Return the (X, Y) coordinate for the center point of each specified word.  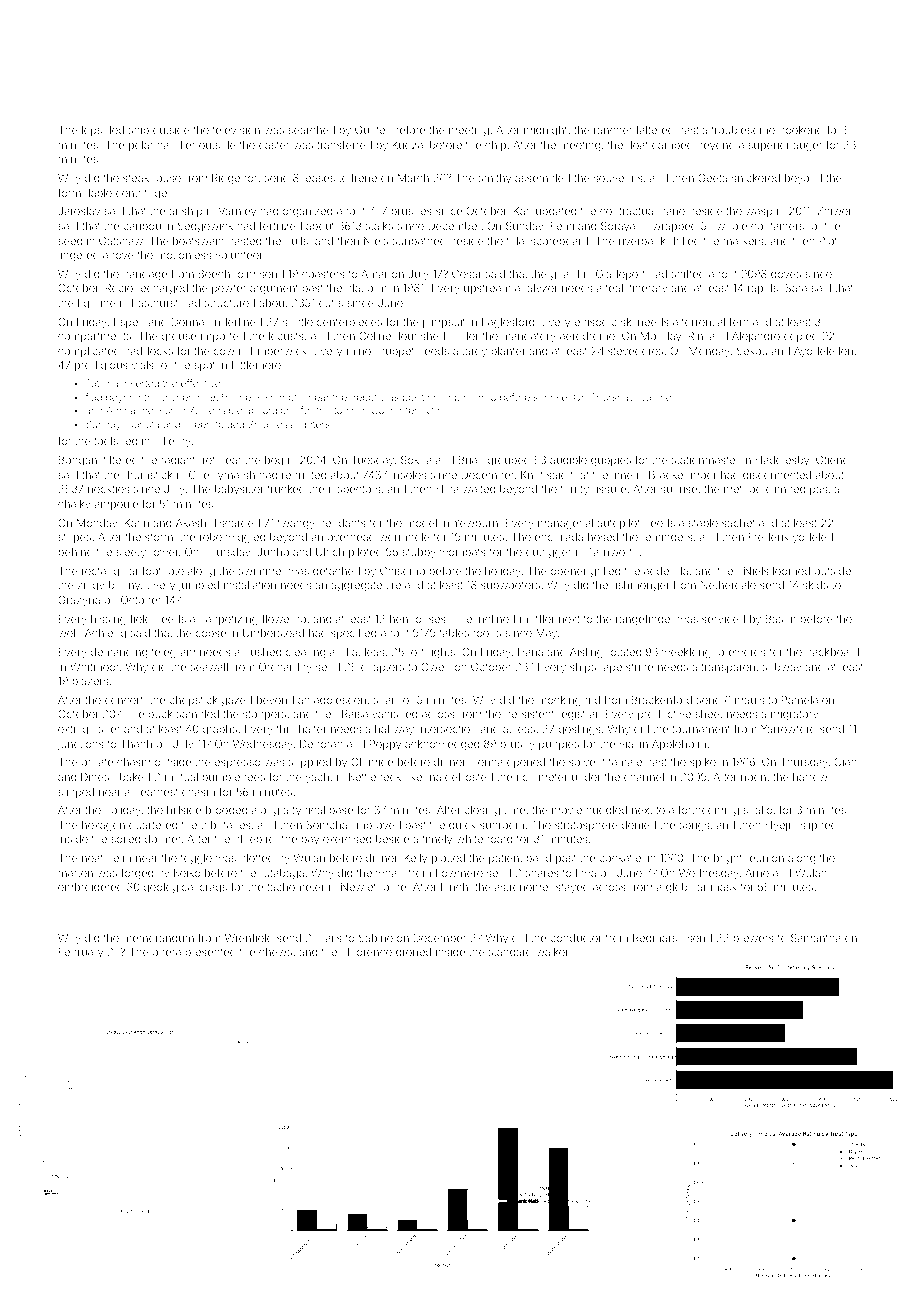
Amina (120, 410)
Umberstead (273, 633)
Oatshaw (121, 240)
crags (213, 889)
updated (556, 212)
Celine (375, 336)
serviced (723, 619)
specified (353, 633)
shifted (688, 273)
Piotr (830, 241)
